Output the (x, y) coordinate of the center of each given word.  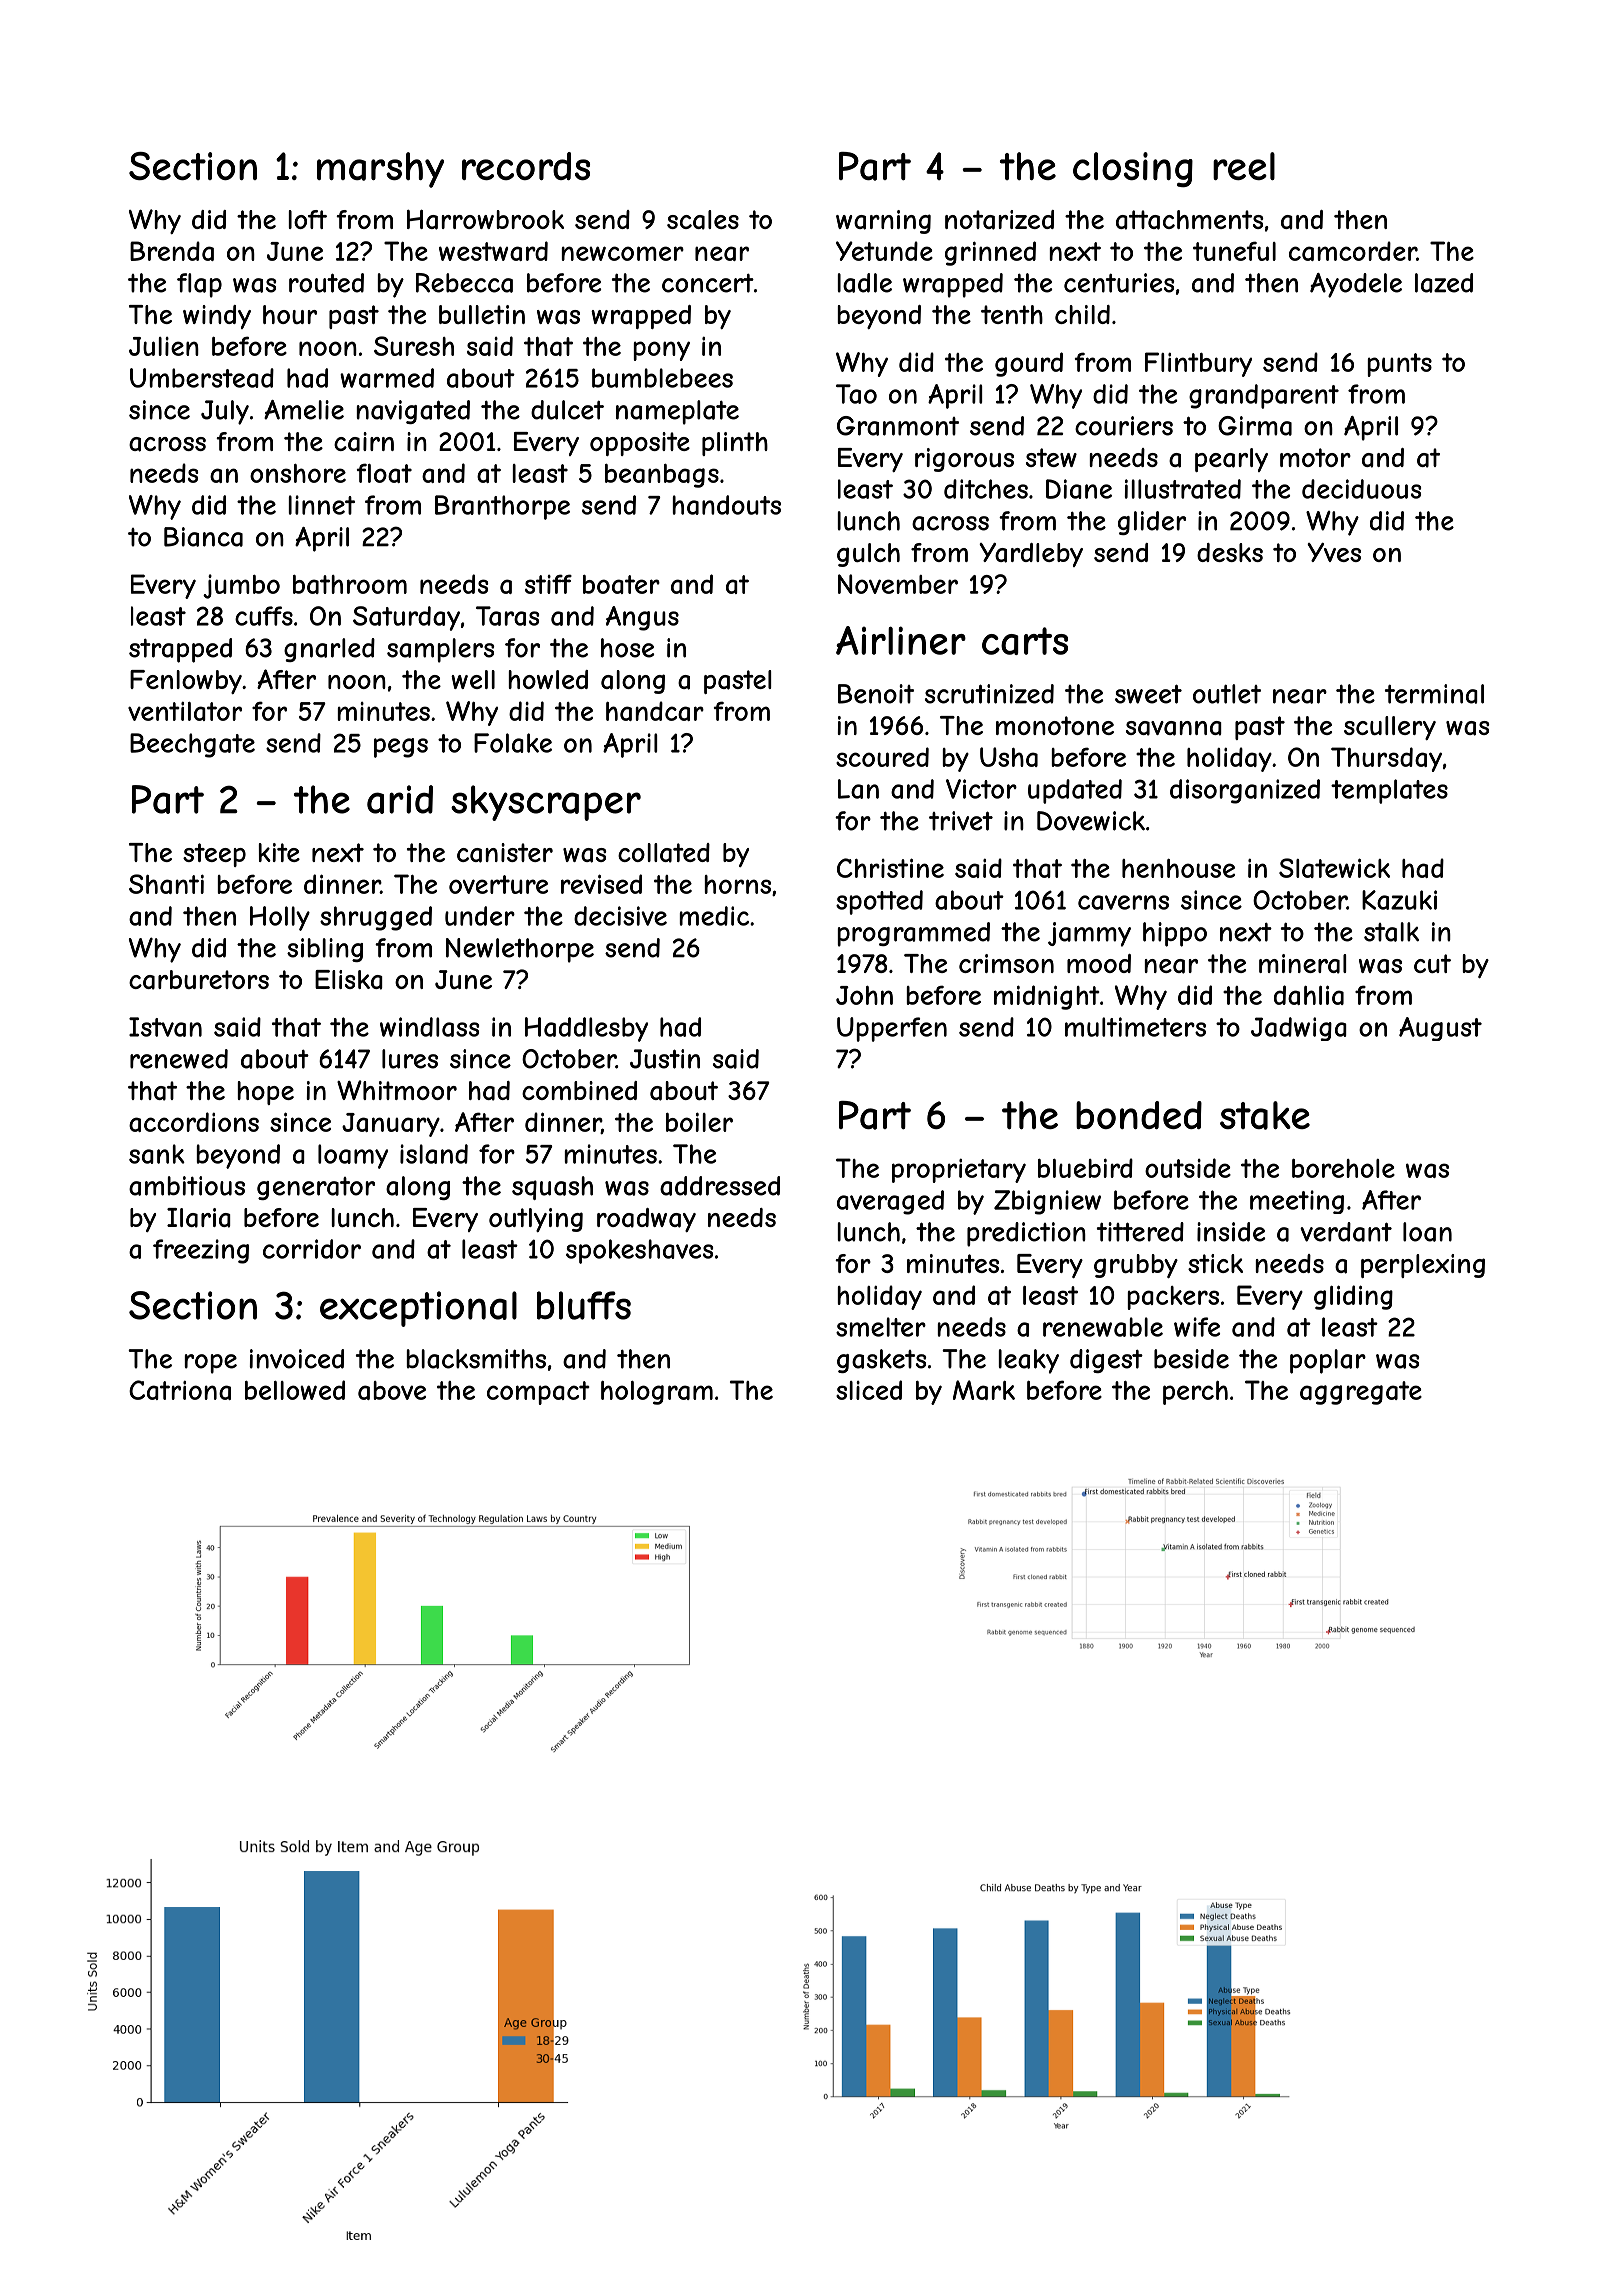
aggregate (1361, 1393)
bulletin (482, 314)
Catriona (180, 1390)
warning (883, 222)
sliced (869, 1390)
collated (664, 853)
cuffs (264, 616)
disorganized (1245, 791)
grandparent (1264, 396)
